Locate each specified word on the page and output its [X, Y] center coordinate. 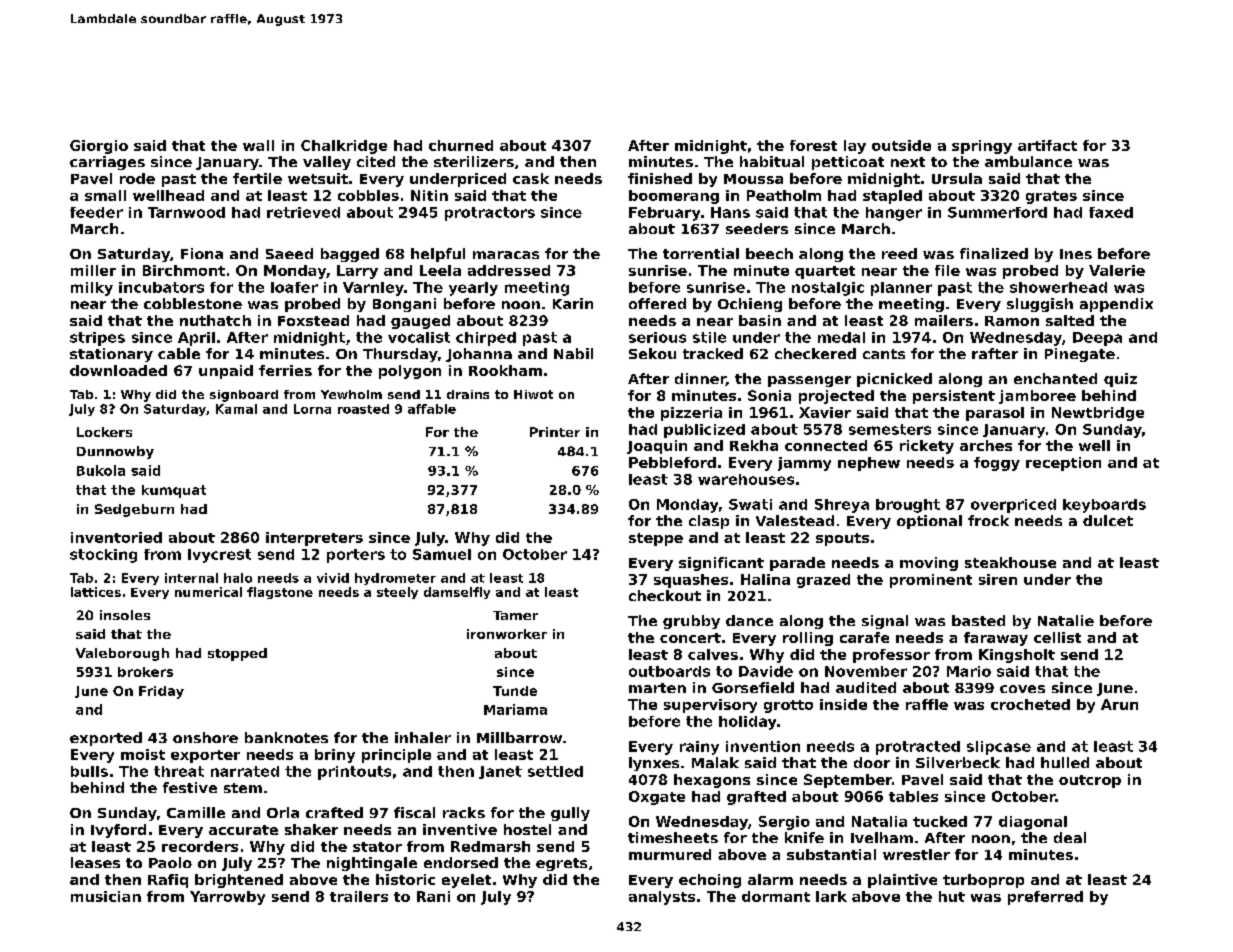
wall [258, 145]
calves [713, 654]
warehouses [746, 479]
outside [901, 145]
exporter [205, 756]
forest [813, 145]
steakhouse [1010, 562]
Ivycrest [219, 556]
